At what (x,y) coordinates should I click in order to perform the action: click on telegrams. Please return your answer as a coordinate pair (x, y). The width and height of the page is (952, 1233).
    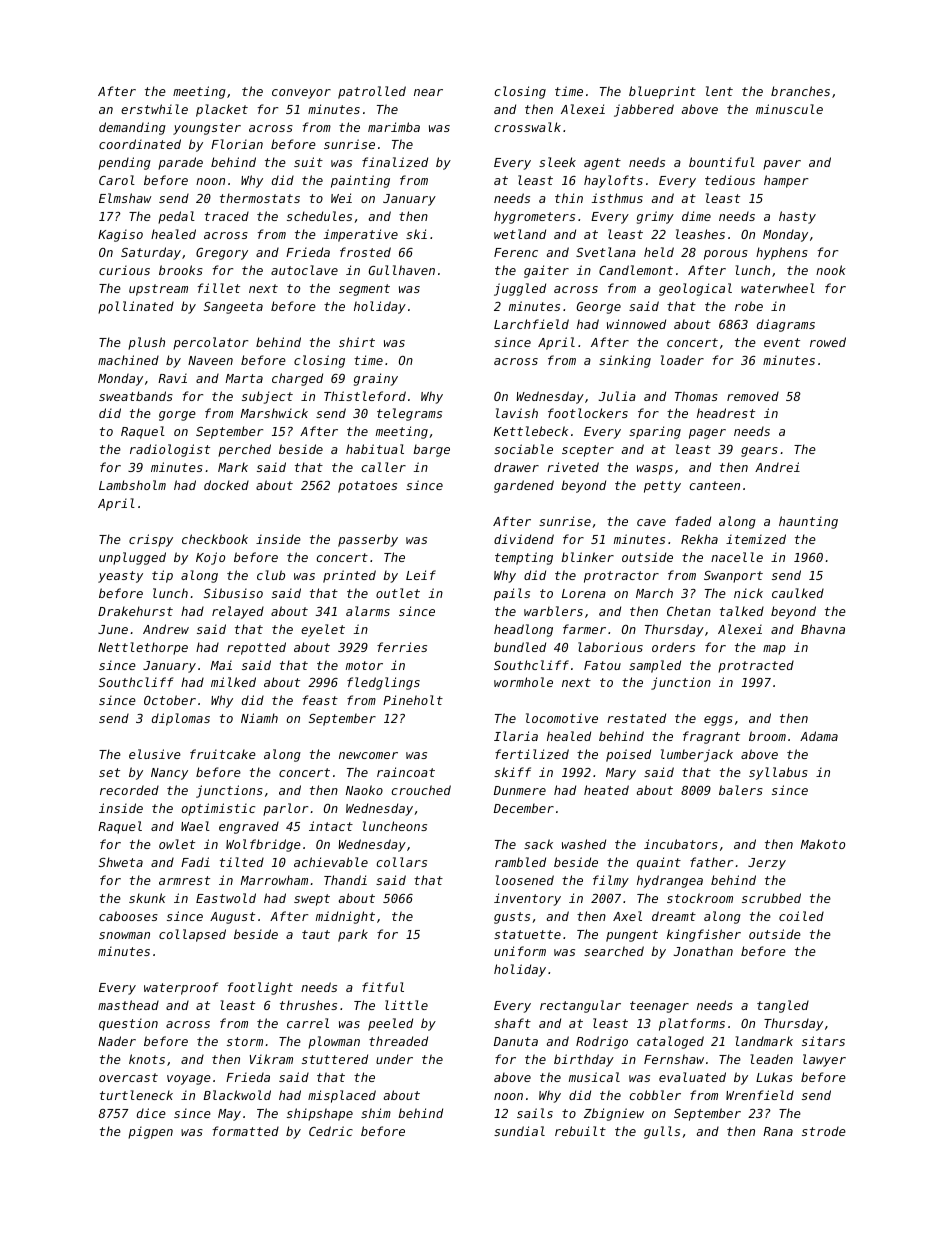
    Looking at the image, I should click on (409, 414).
